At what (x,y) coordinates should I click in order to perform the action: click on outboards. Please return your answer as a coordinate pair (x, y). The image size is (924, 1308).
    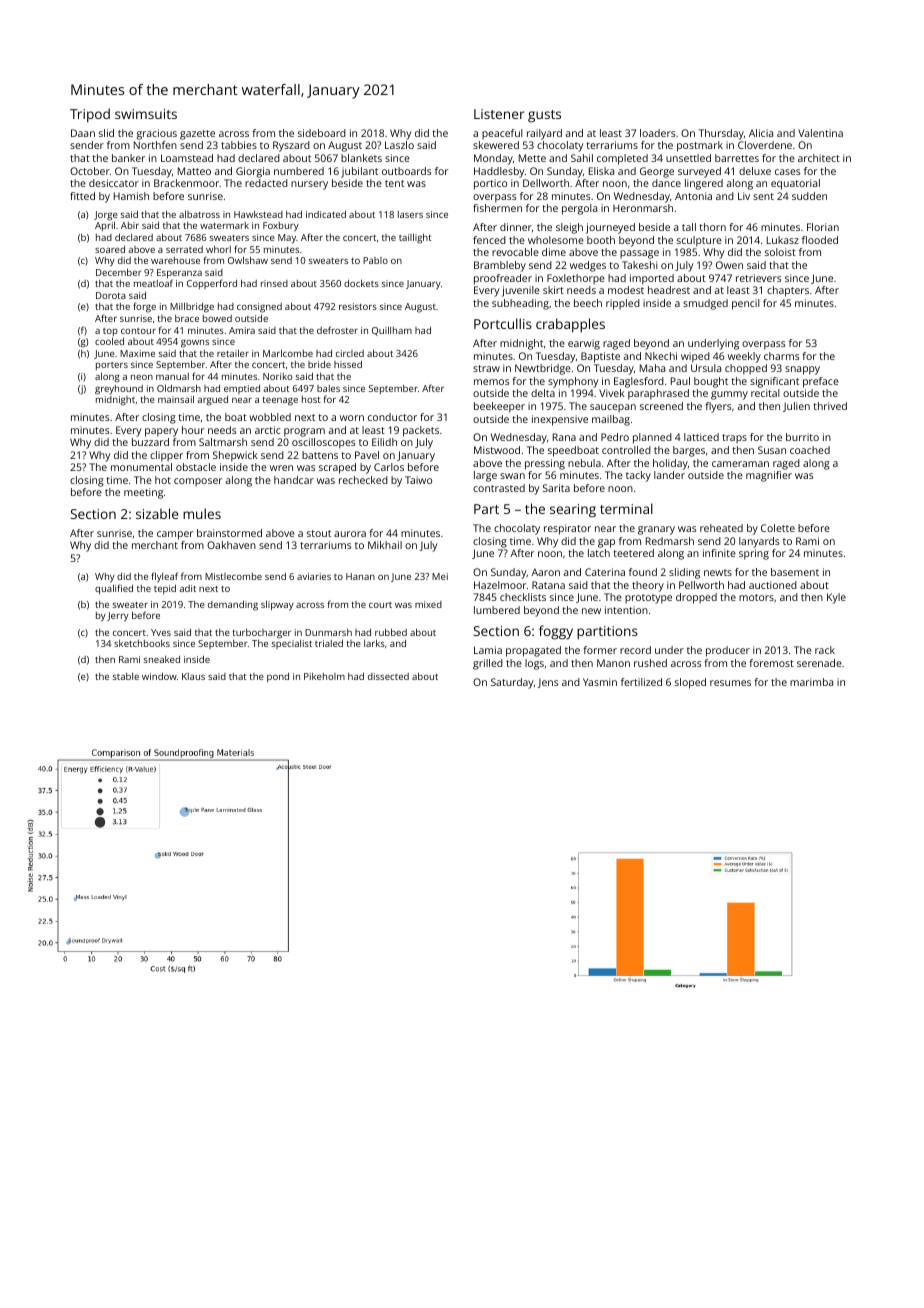
    Looking at the image, I should click on (406, 171).
